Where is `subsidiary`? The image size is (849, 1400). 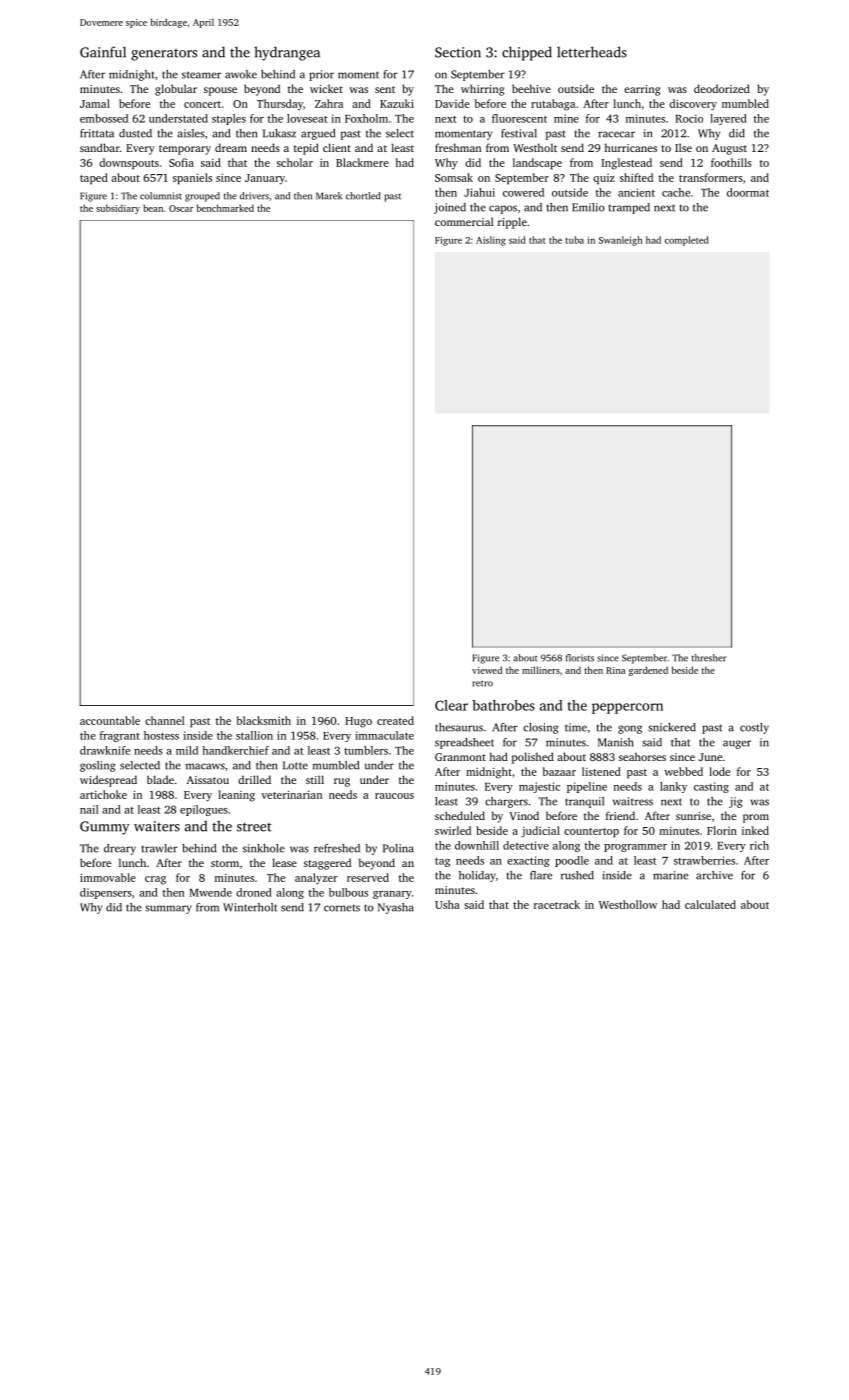
subsidiary is located at coordinates (118, 209).
